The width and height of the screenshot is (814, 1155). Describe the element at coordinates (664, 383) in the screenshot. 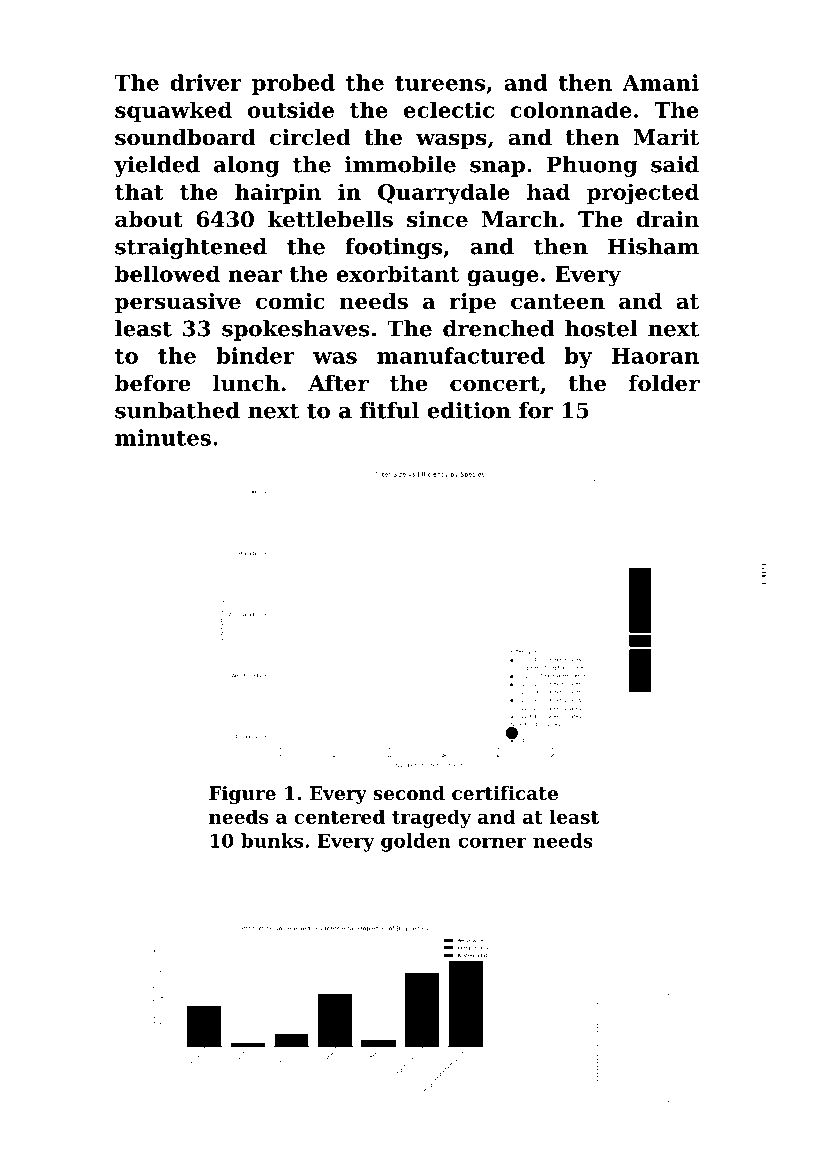

I see `folder` at that location.
